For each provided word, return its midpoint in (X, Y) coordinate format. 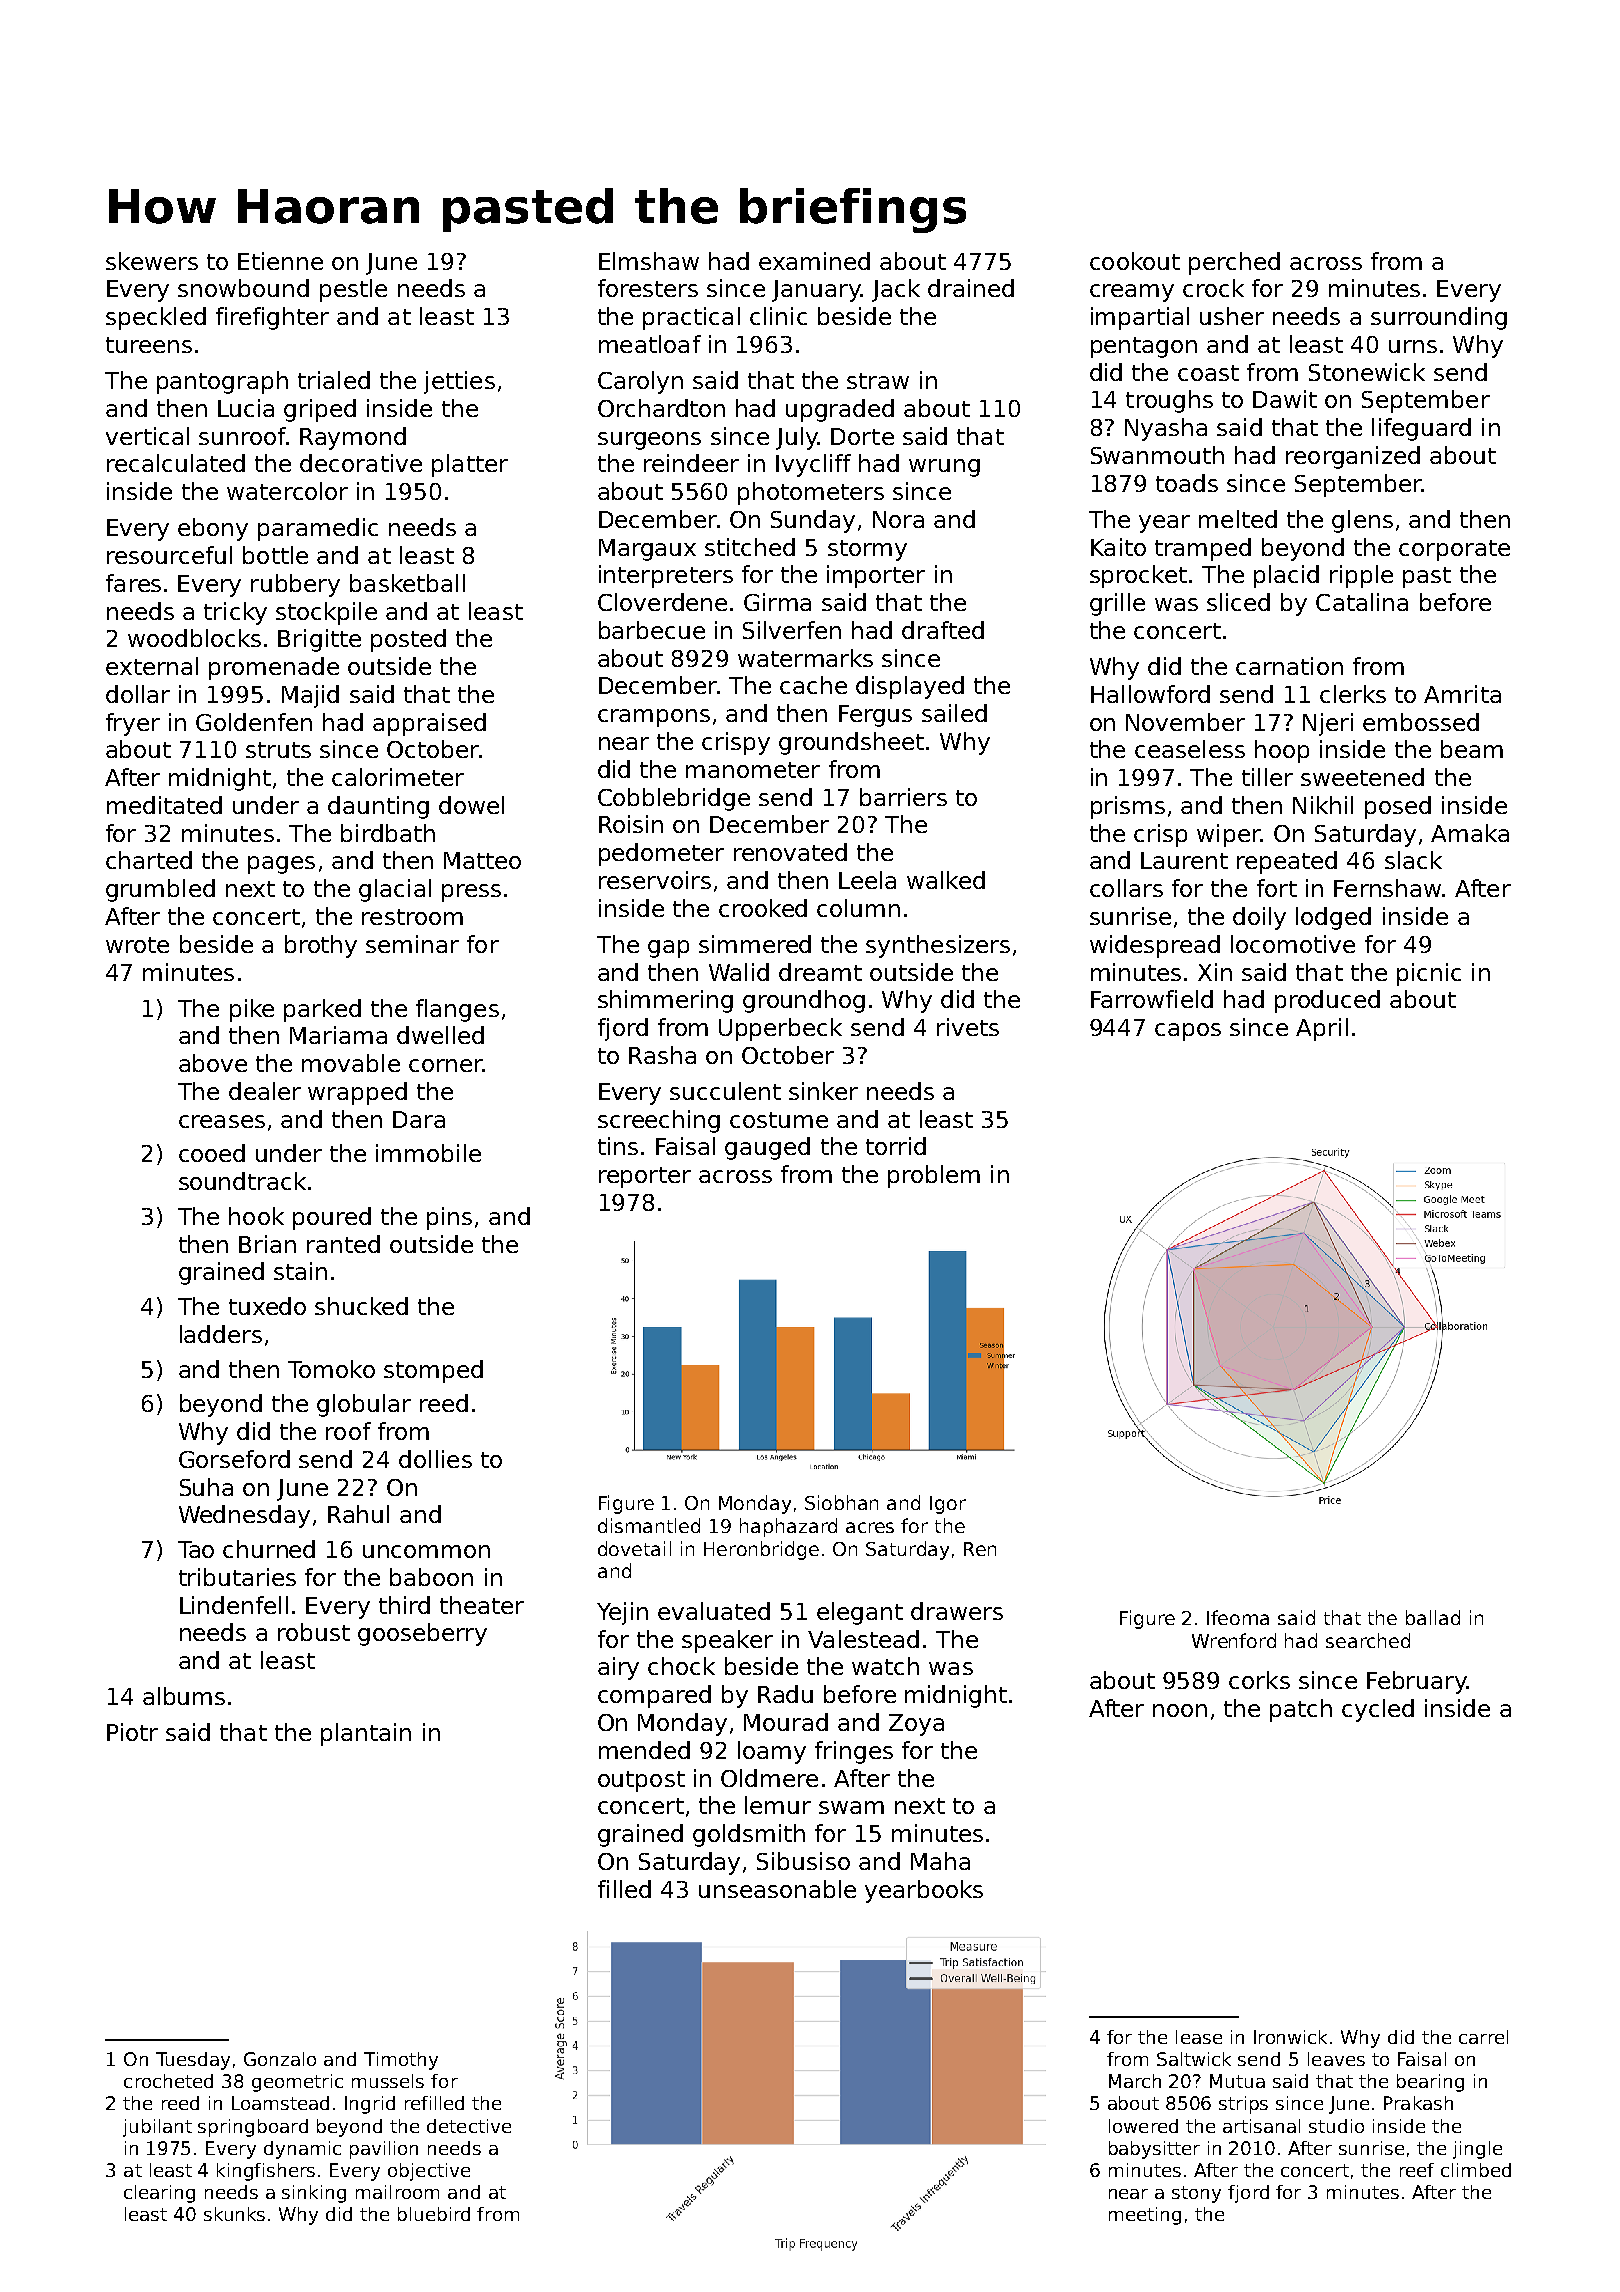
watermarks (805, 658)
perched (1234, 263)
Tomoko (331, 1369)
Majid (310, 696)
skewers (152, 261)
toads (1187, 483)
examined (814, 261)
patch (1301, 1710)
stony (1196, 2194)
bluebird (434, 2214)
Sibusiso (803, 1861)
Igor (948, 1505)
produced (1327, 1001)
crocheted (168, 2081)
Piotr (132, 1732)
